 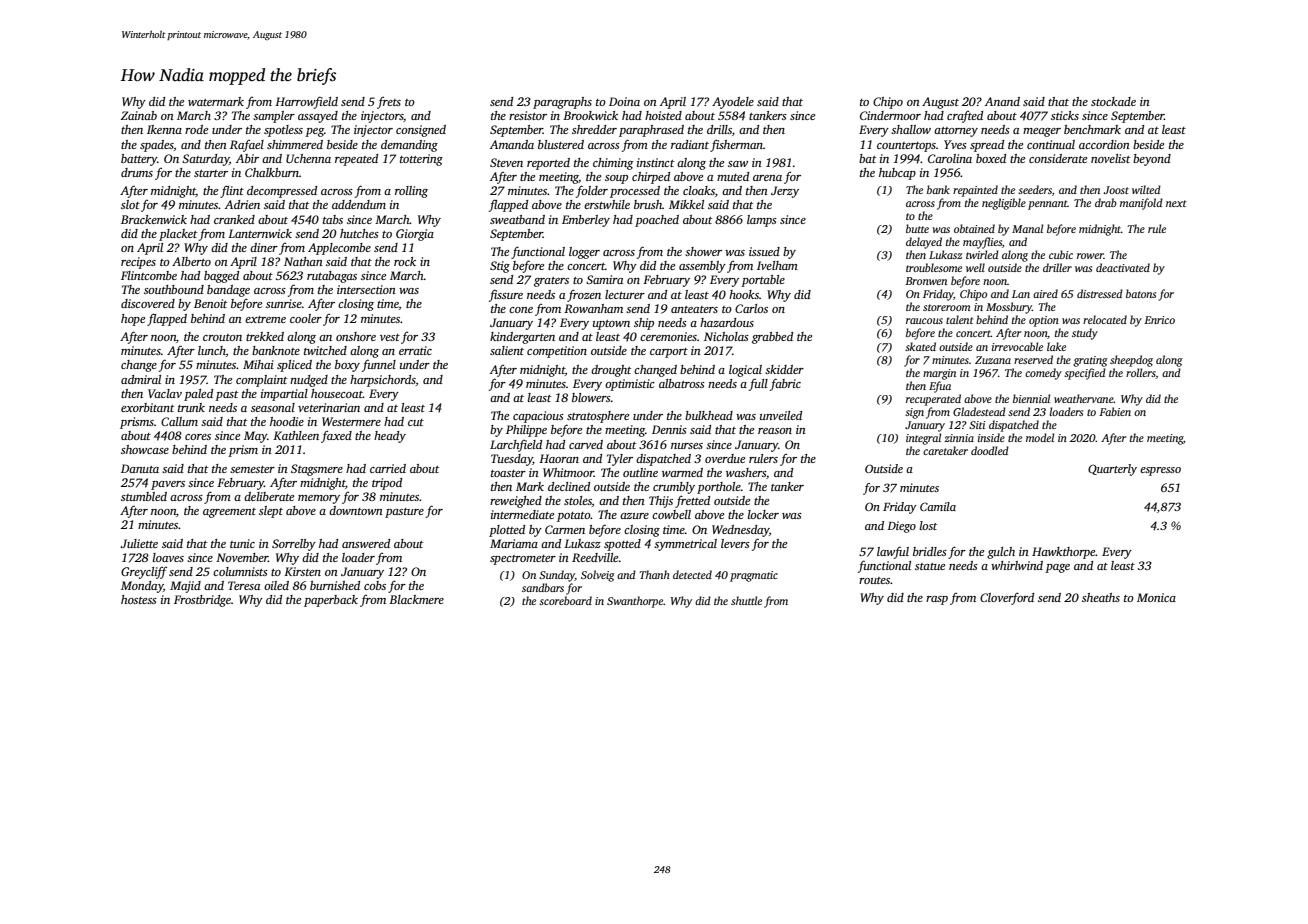 What do you see at coordinates (975, 191) in the screenshot?
I see `repainted` at bounding box center [975, 191].
